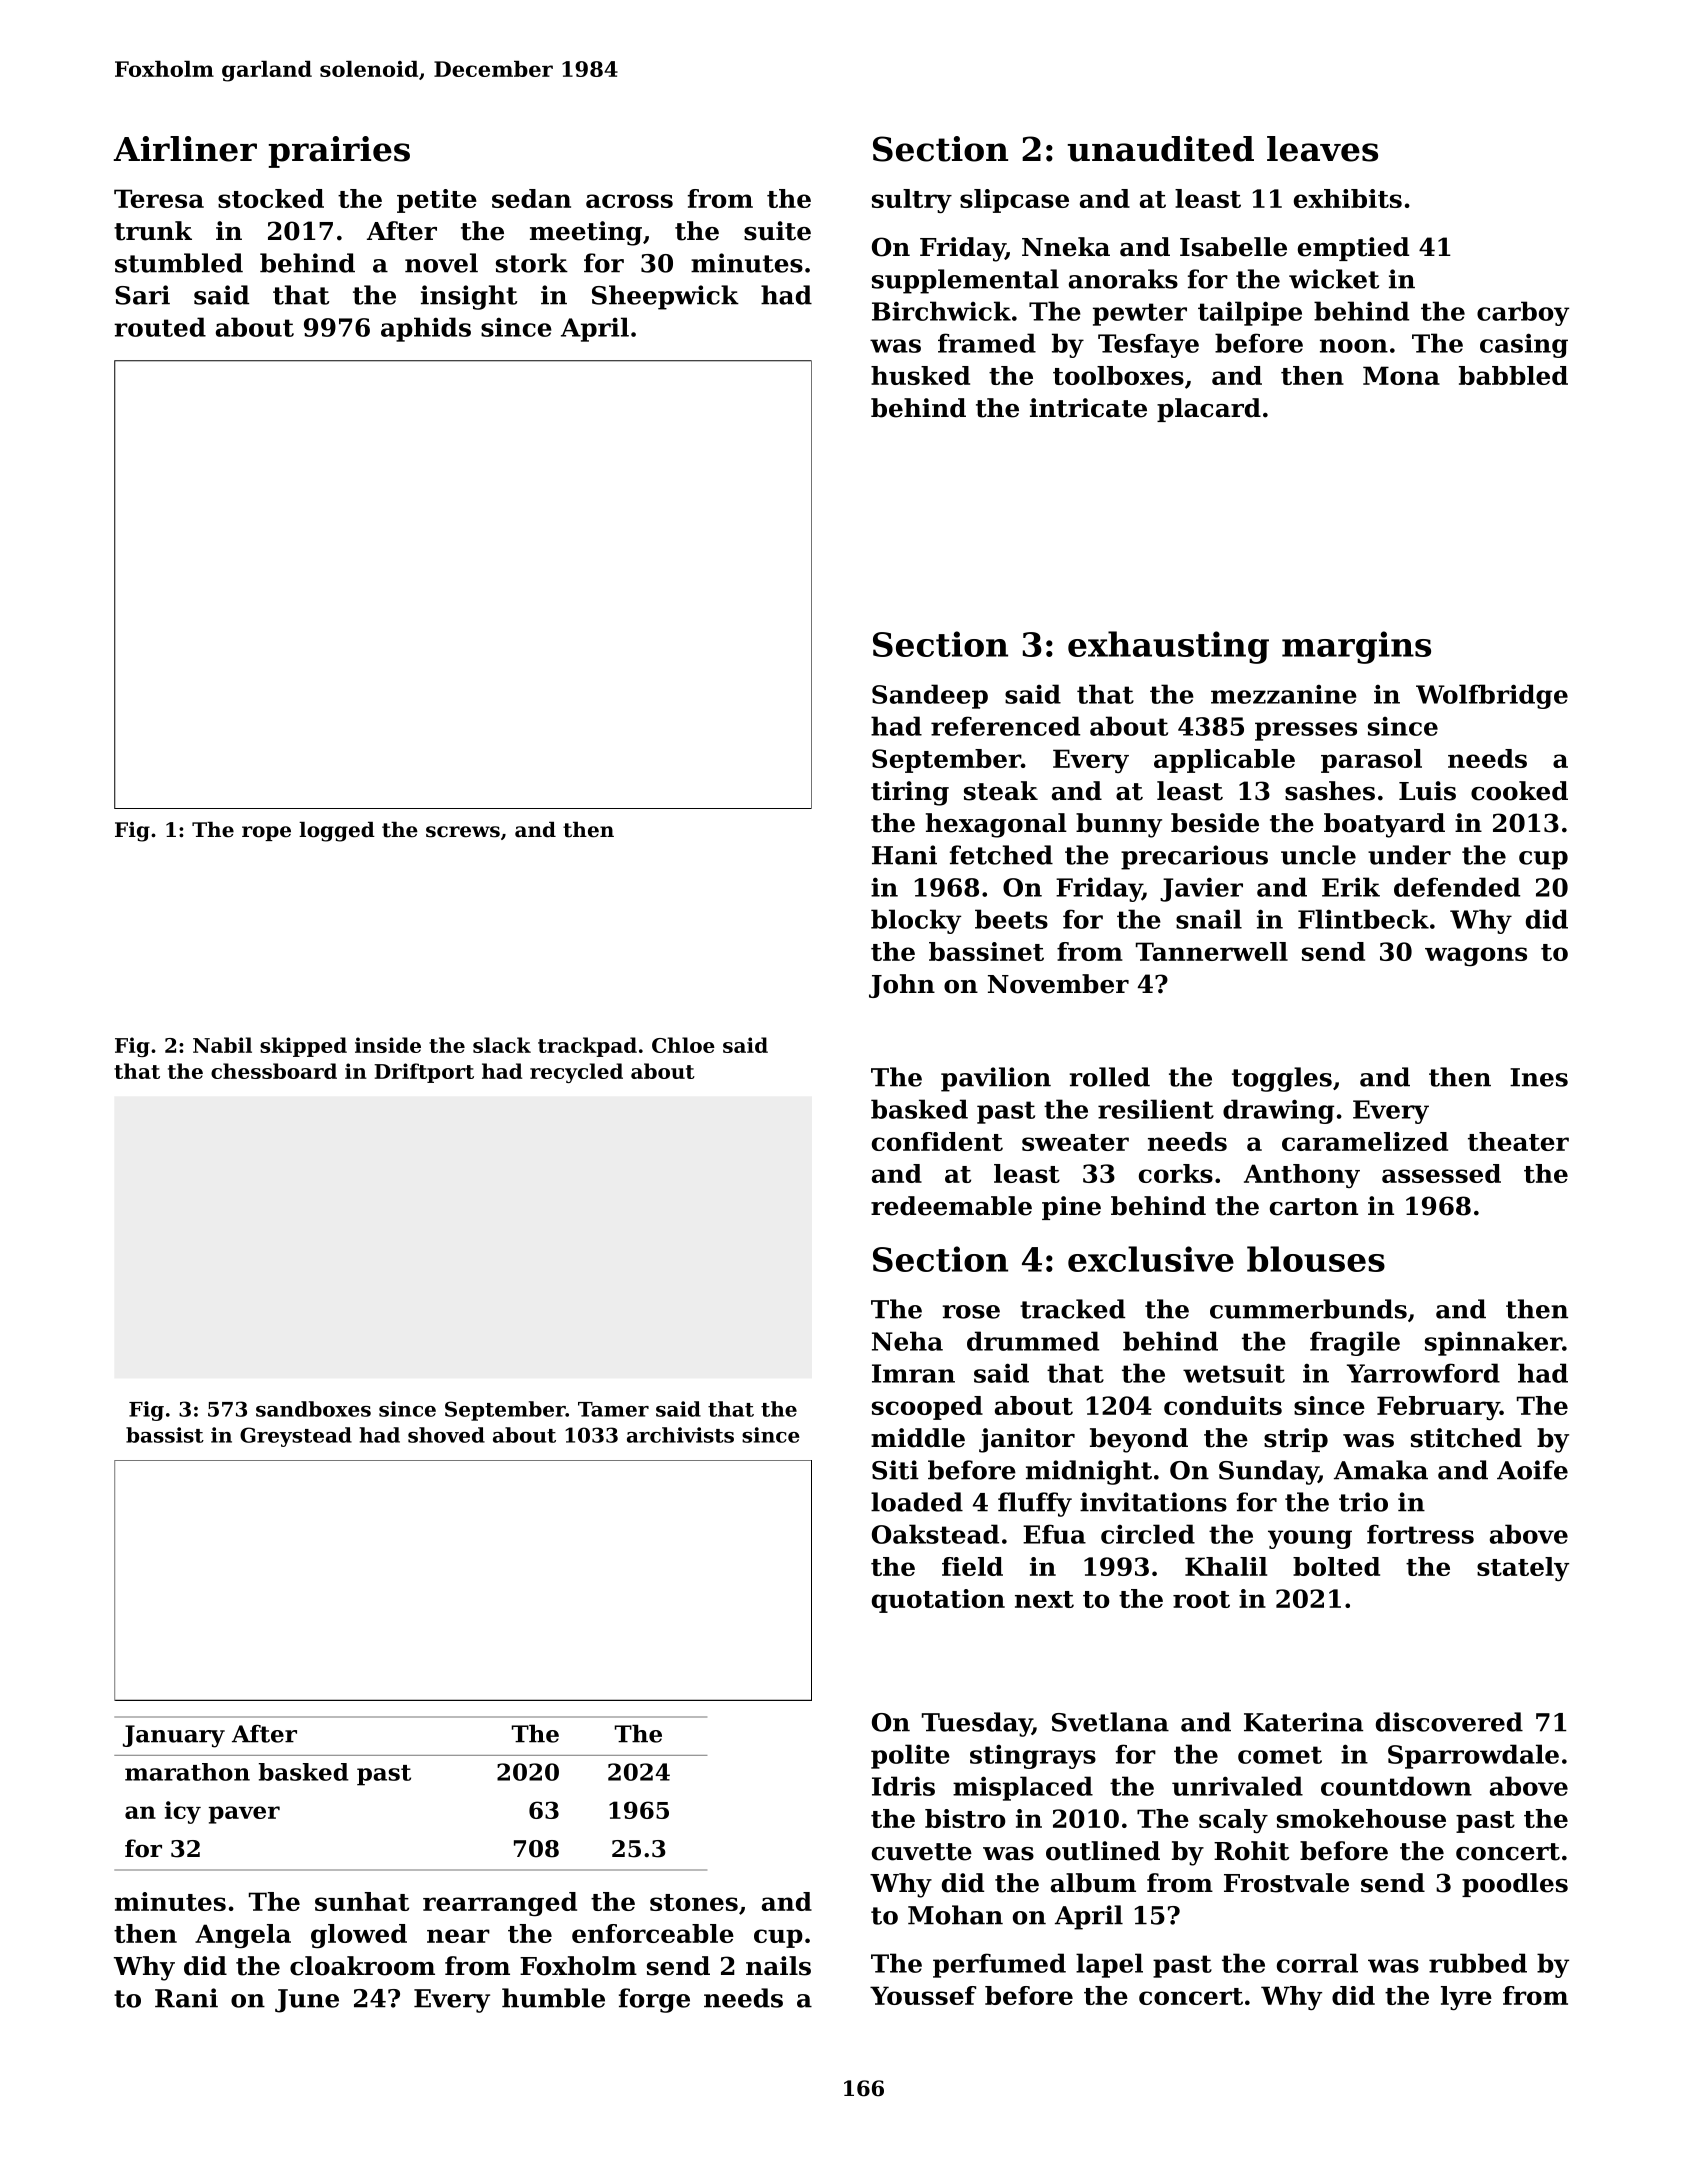 The height and width of the screenshot is (2178, 1683). Describe the element at coordinates (1493, 1343) in the screenshot. I see `spinnaker` at that location.
